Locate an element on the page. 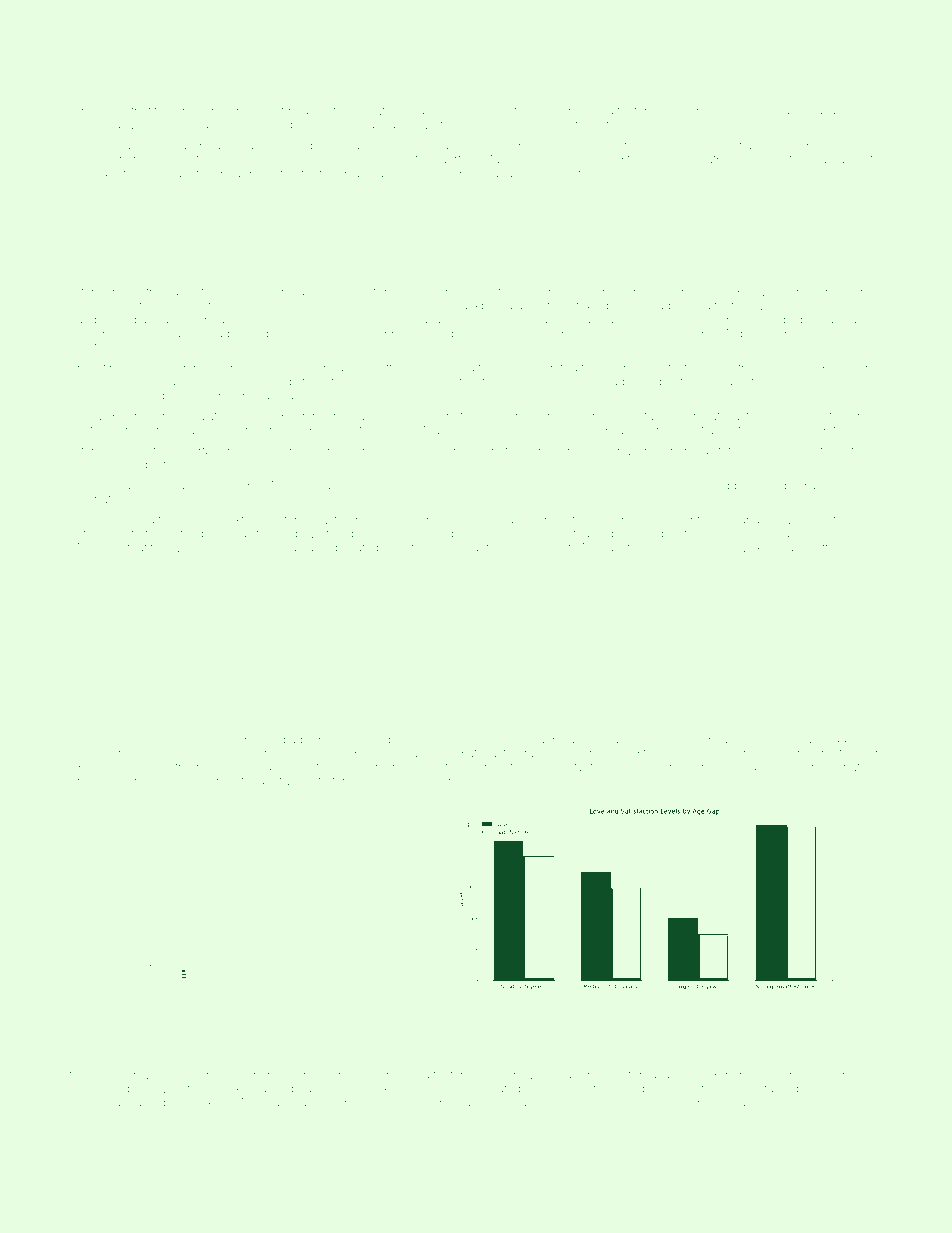 The image size is (952, 1233). hammer is located at coordinates (113, 1075).
